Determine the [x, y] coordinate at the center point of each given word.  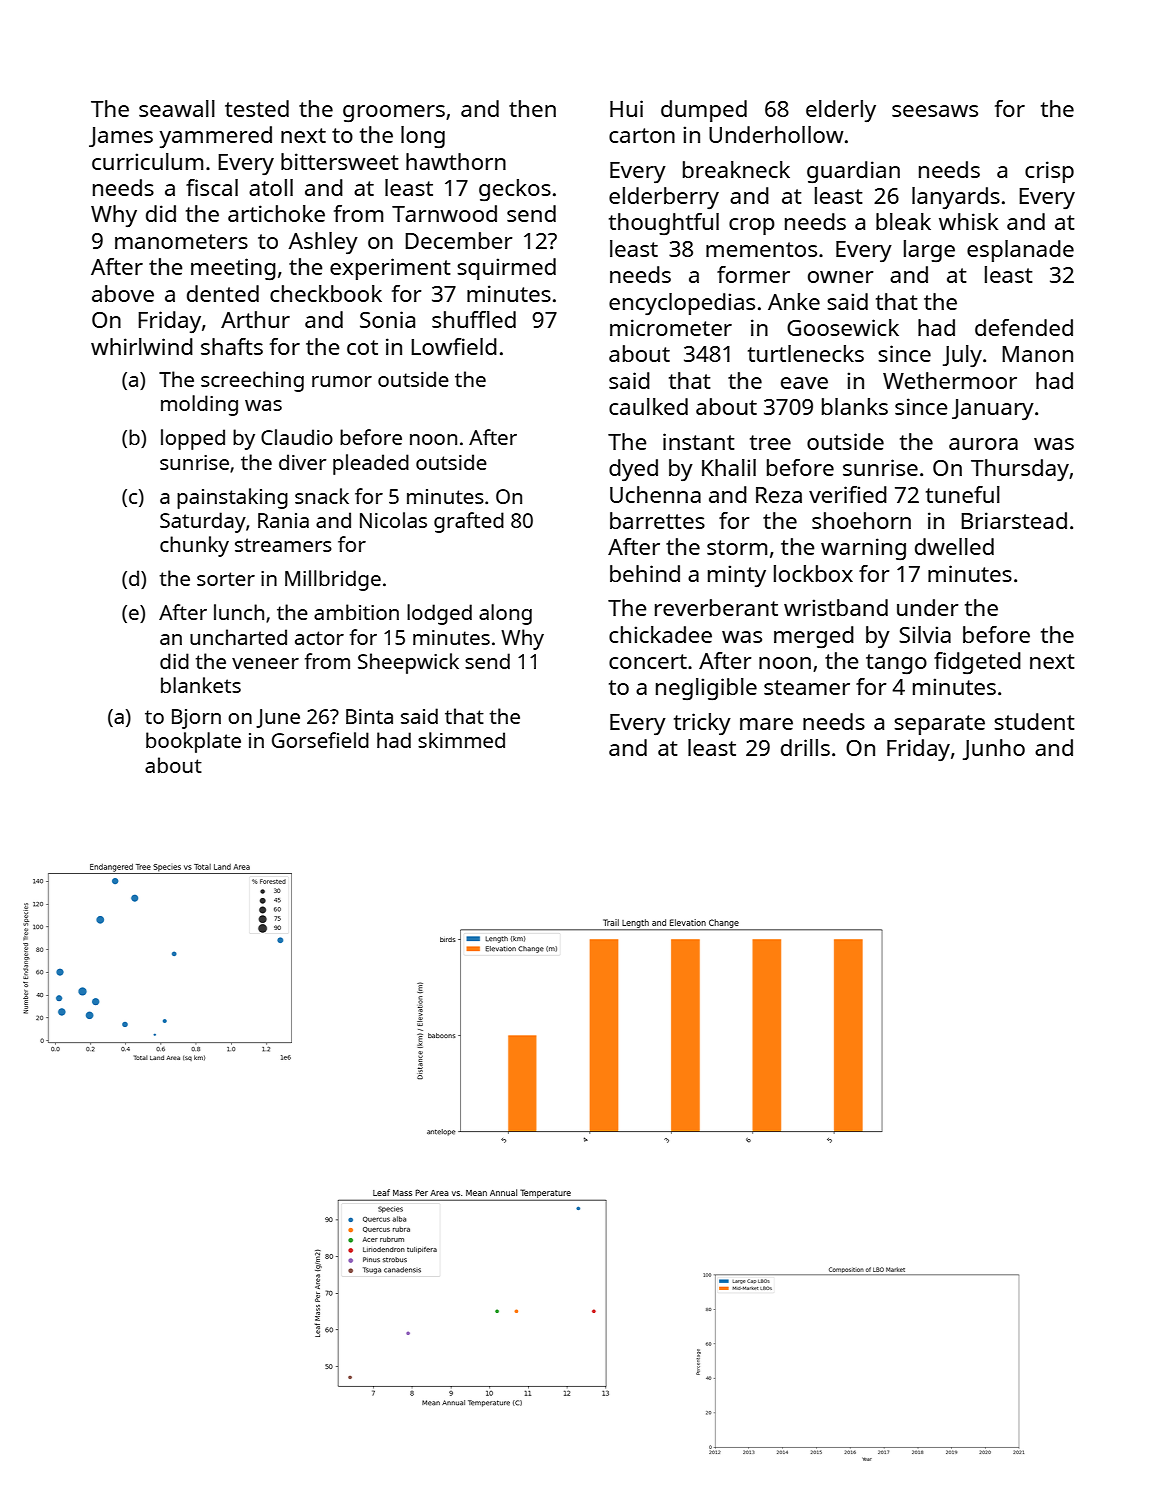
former [753, 274]
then [532, 108]
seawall [177, 108]
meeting [233, 269]
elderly [841, 111]
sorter [226, 579]
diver [302, 462]
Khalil [729, 467]
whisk [968, 221]
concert [648, 661]
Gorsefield [320, 740]
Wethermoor [950, 380]
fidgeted [977, 663]
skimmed [461, 740]
